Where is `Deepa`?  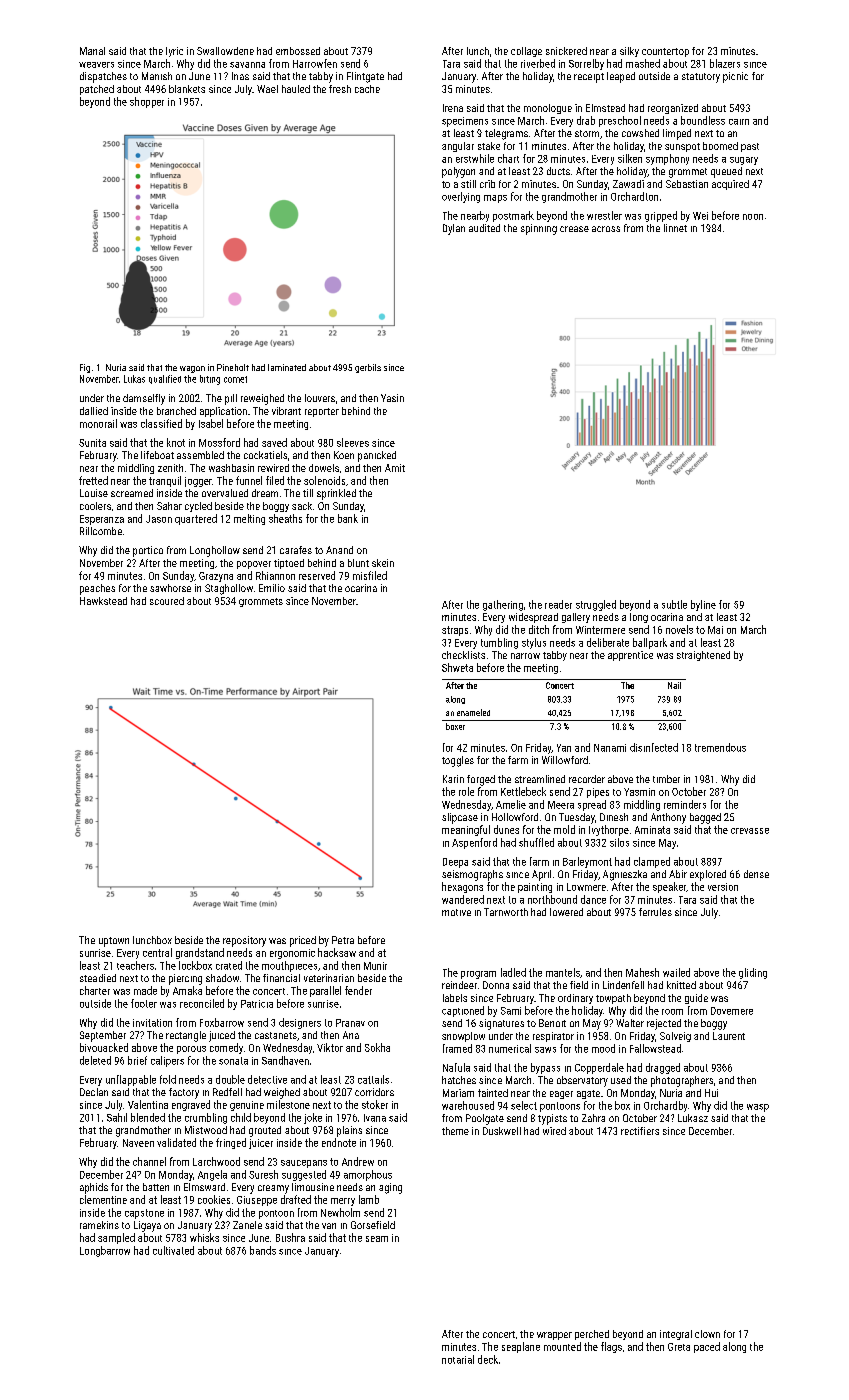 Deepa is located at coordinates (455, 863).
